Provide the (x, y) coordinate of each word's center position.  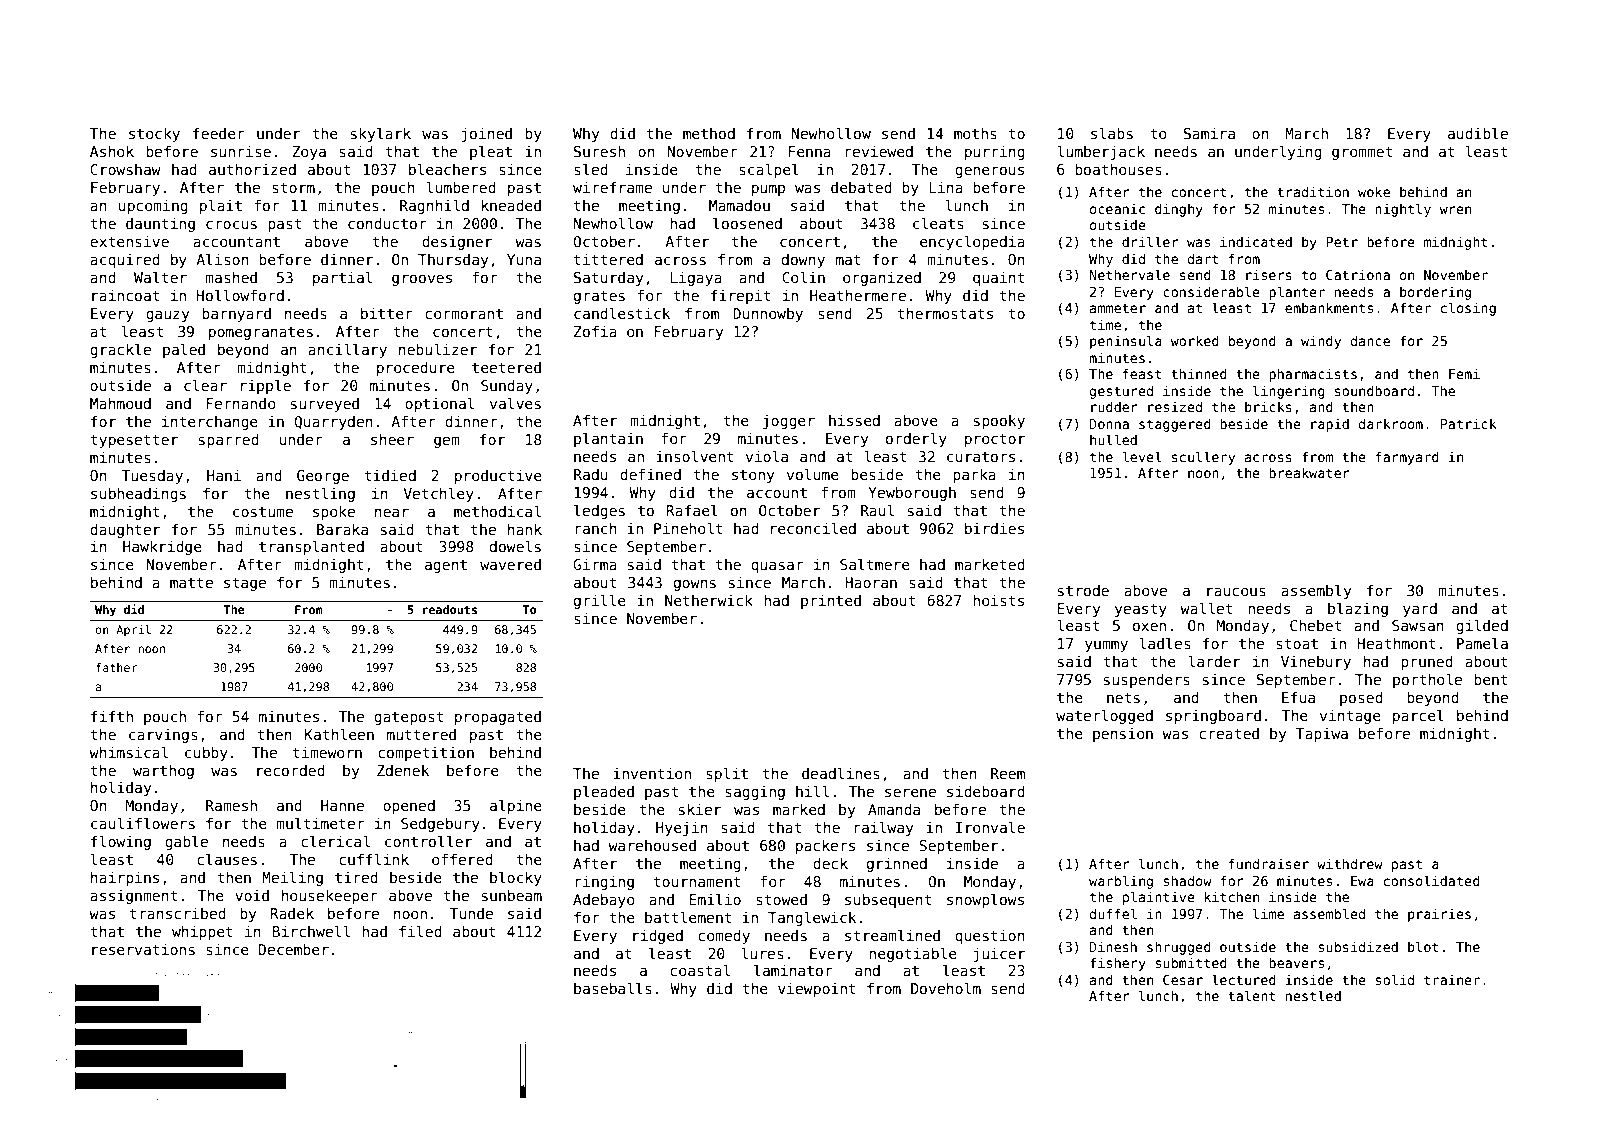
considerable (1211, 291)
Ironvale (990, 827)
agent (446, 566)
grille (600, 601)
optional (439, 404)
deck (830, 863)
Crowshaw (125, 169)
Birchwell (311, 931)
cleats (938, 223)
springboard (1213, 717)
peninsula (1126, 342)
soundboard (1374, 390)
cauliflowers (143, 823)
